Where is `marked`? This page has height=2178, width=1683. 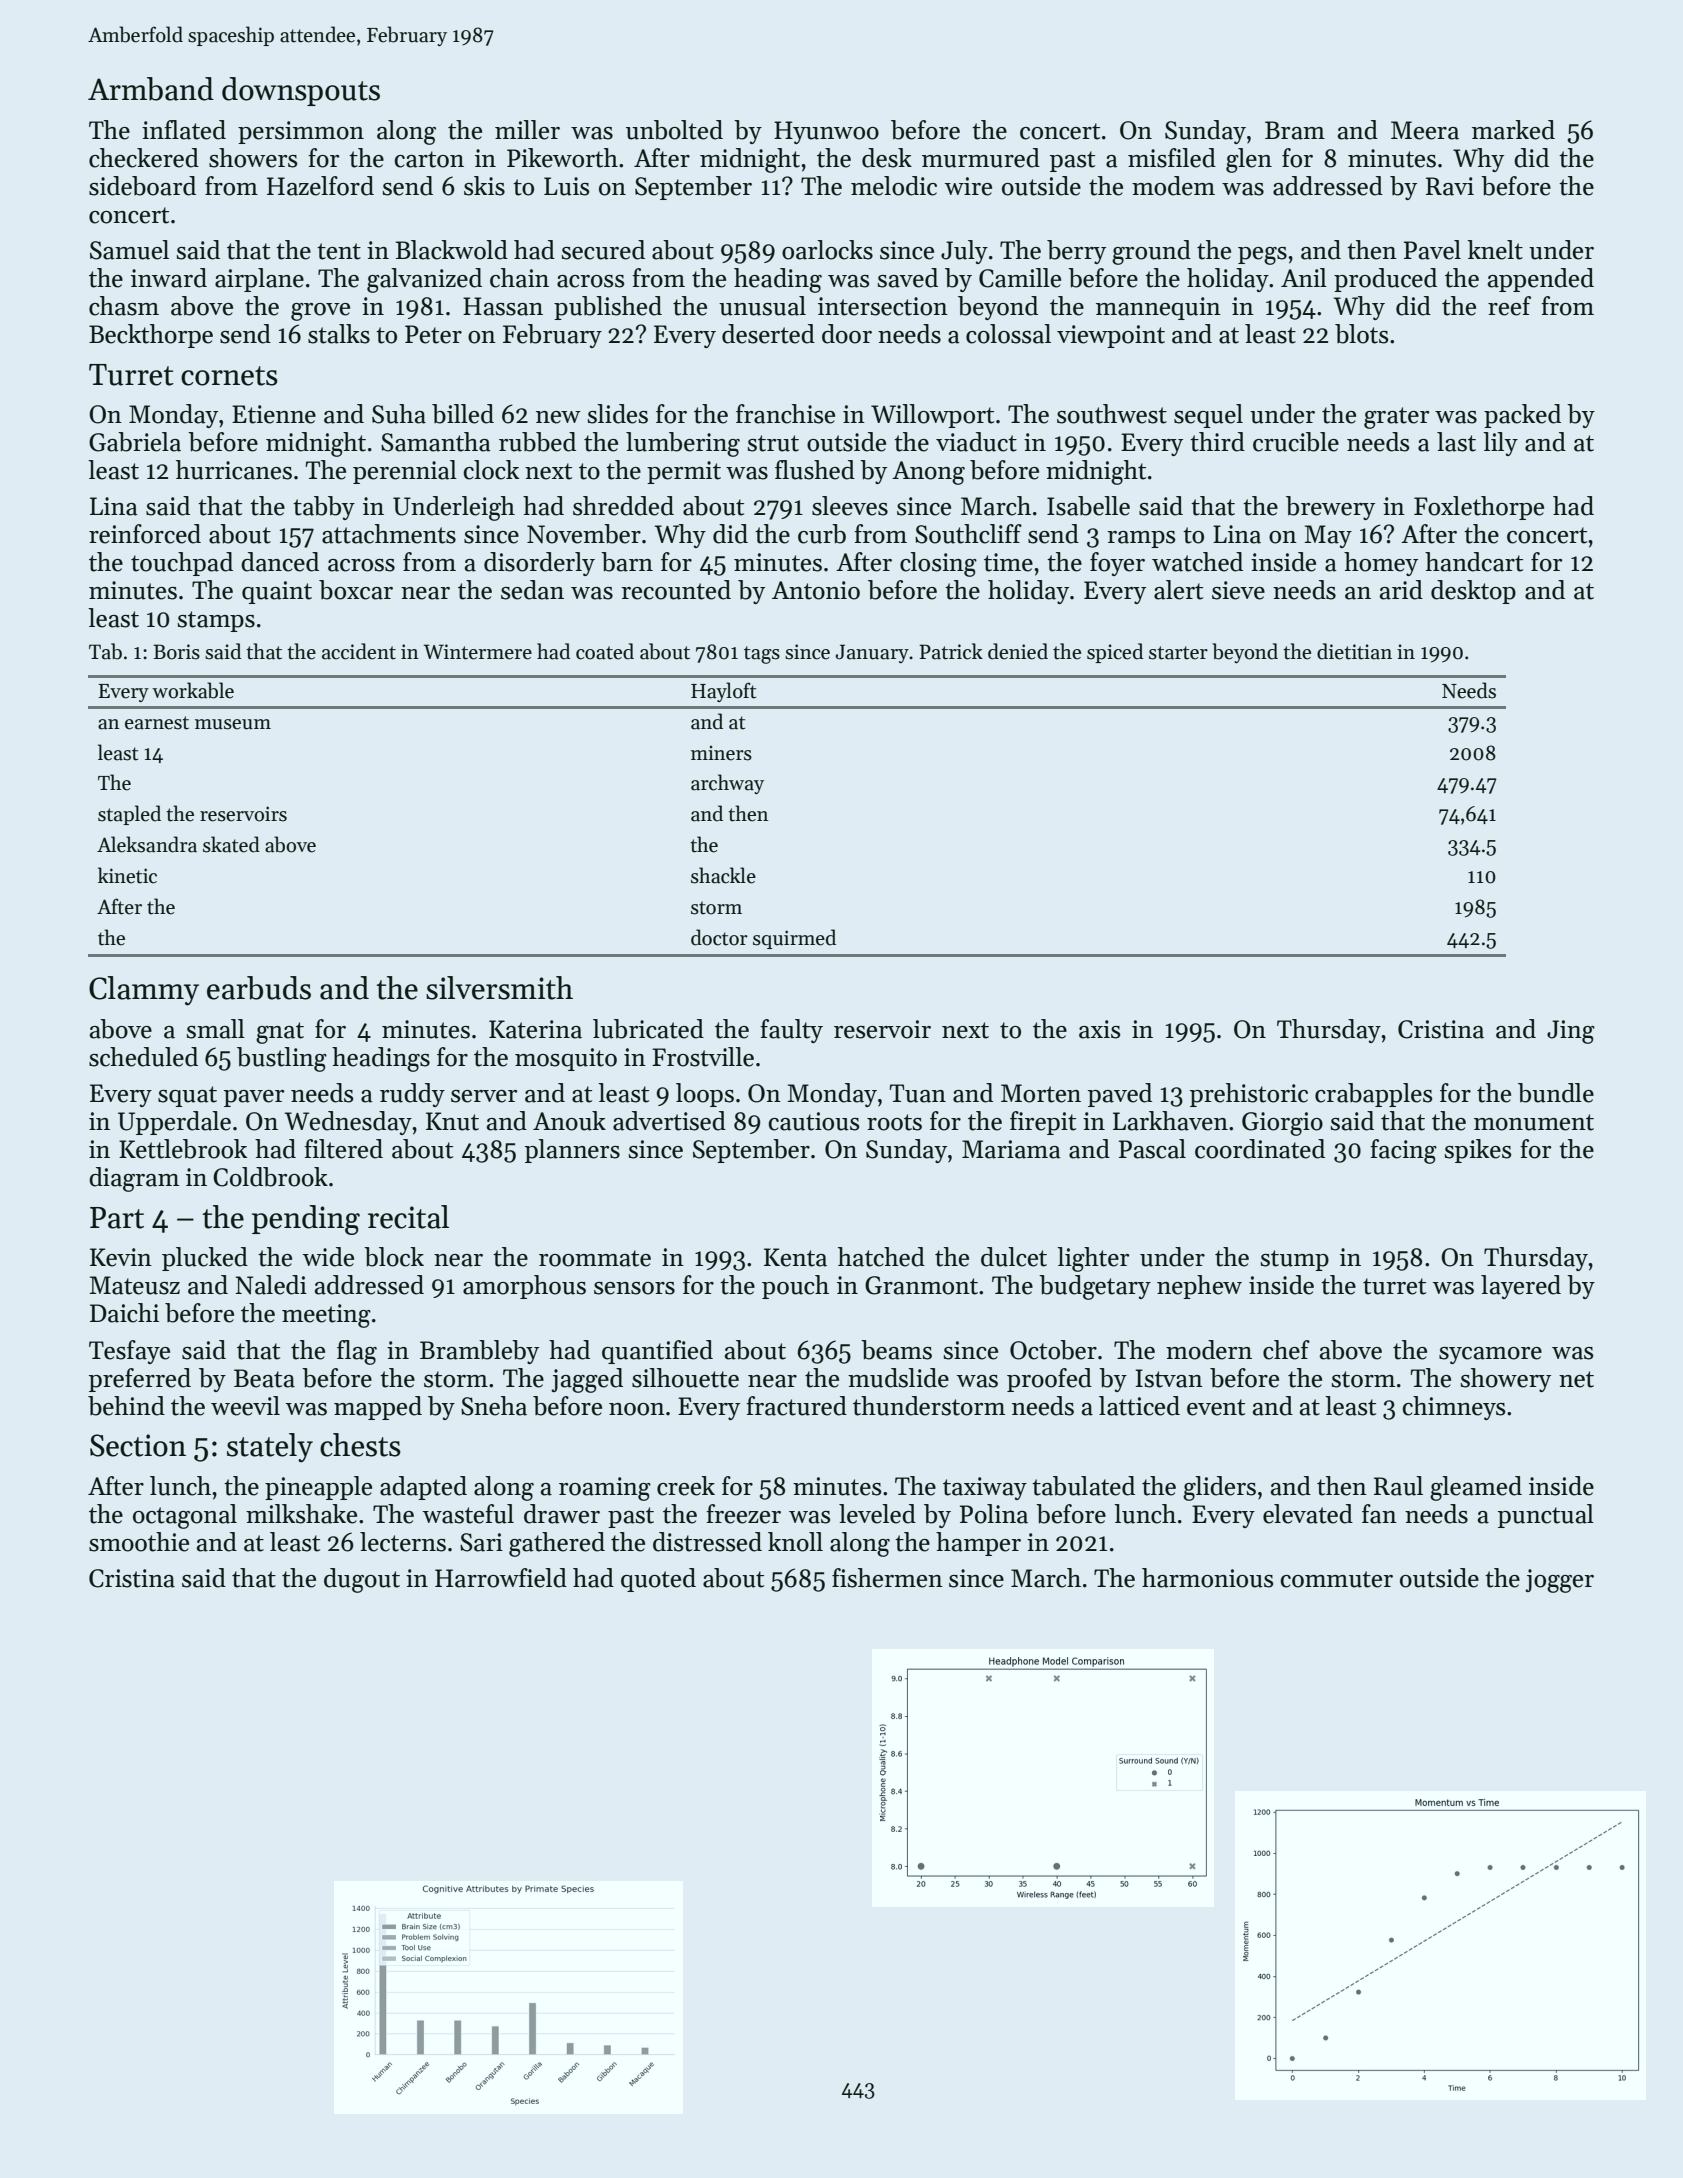 marked is located at coordinates (1513, 130).
